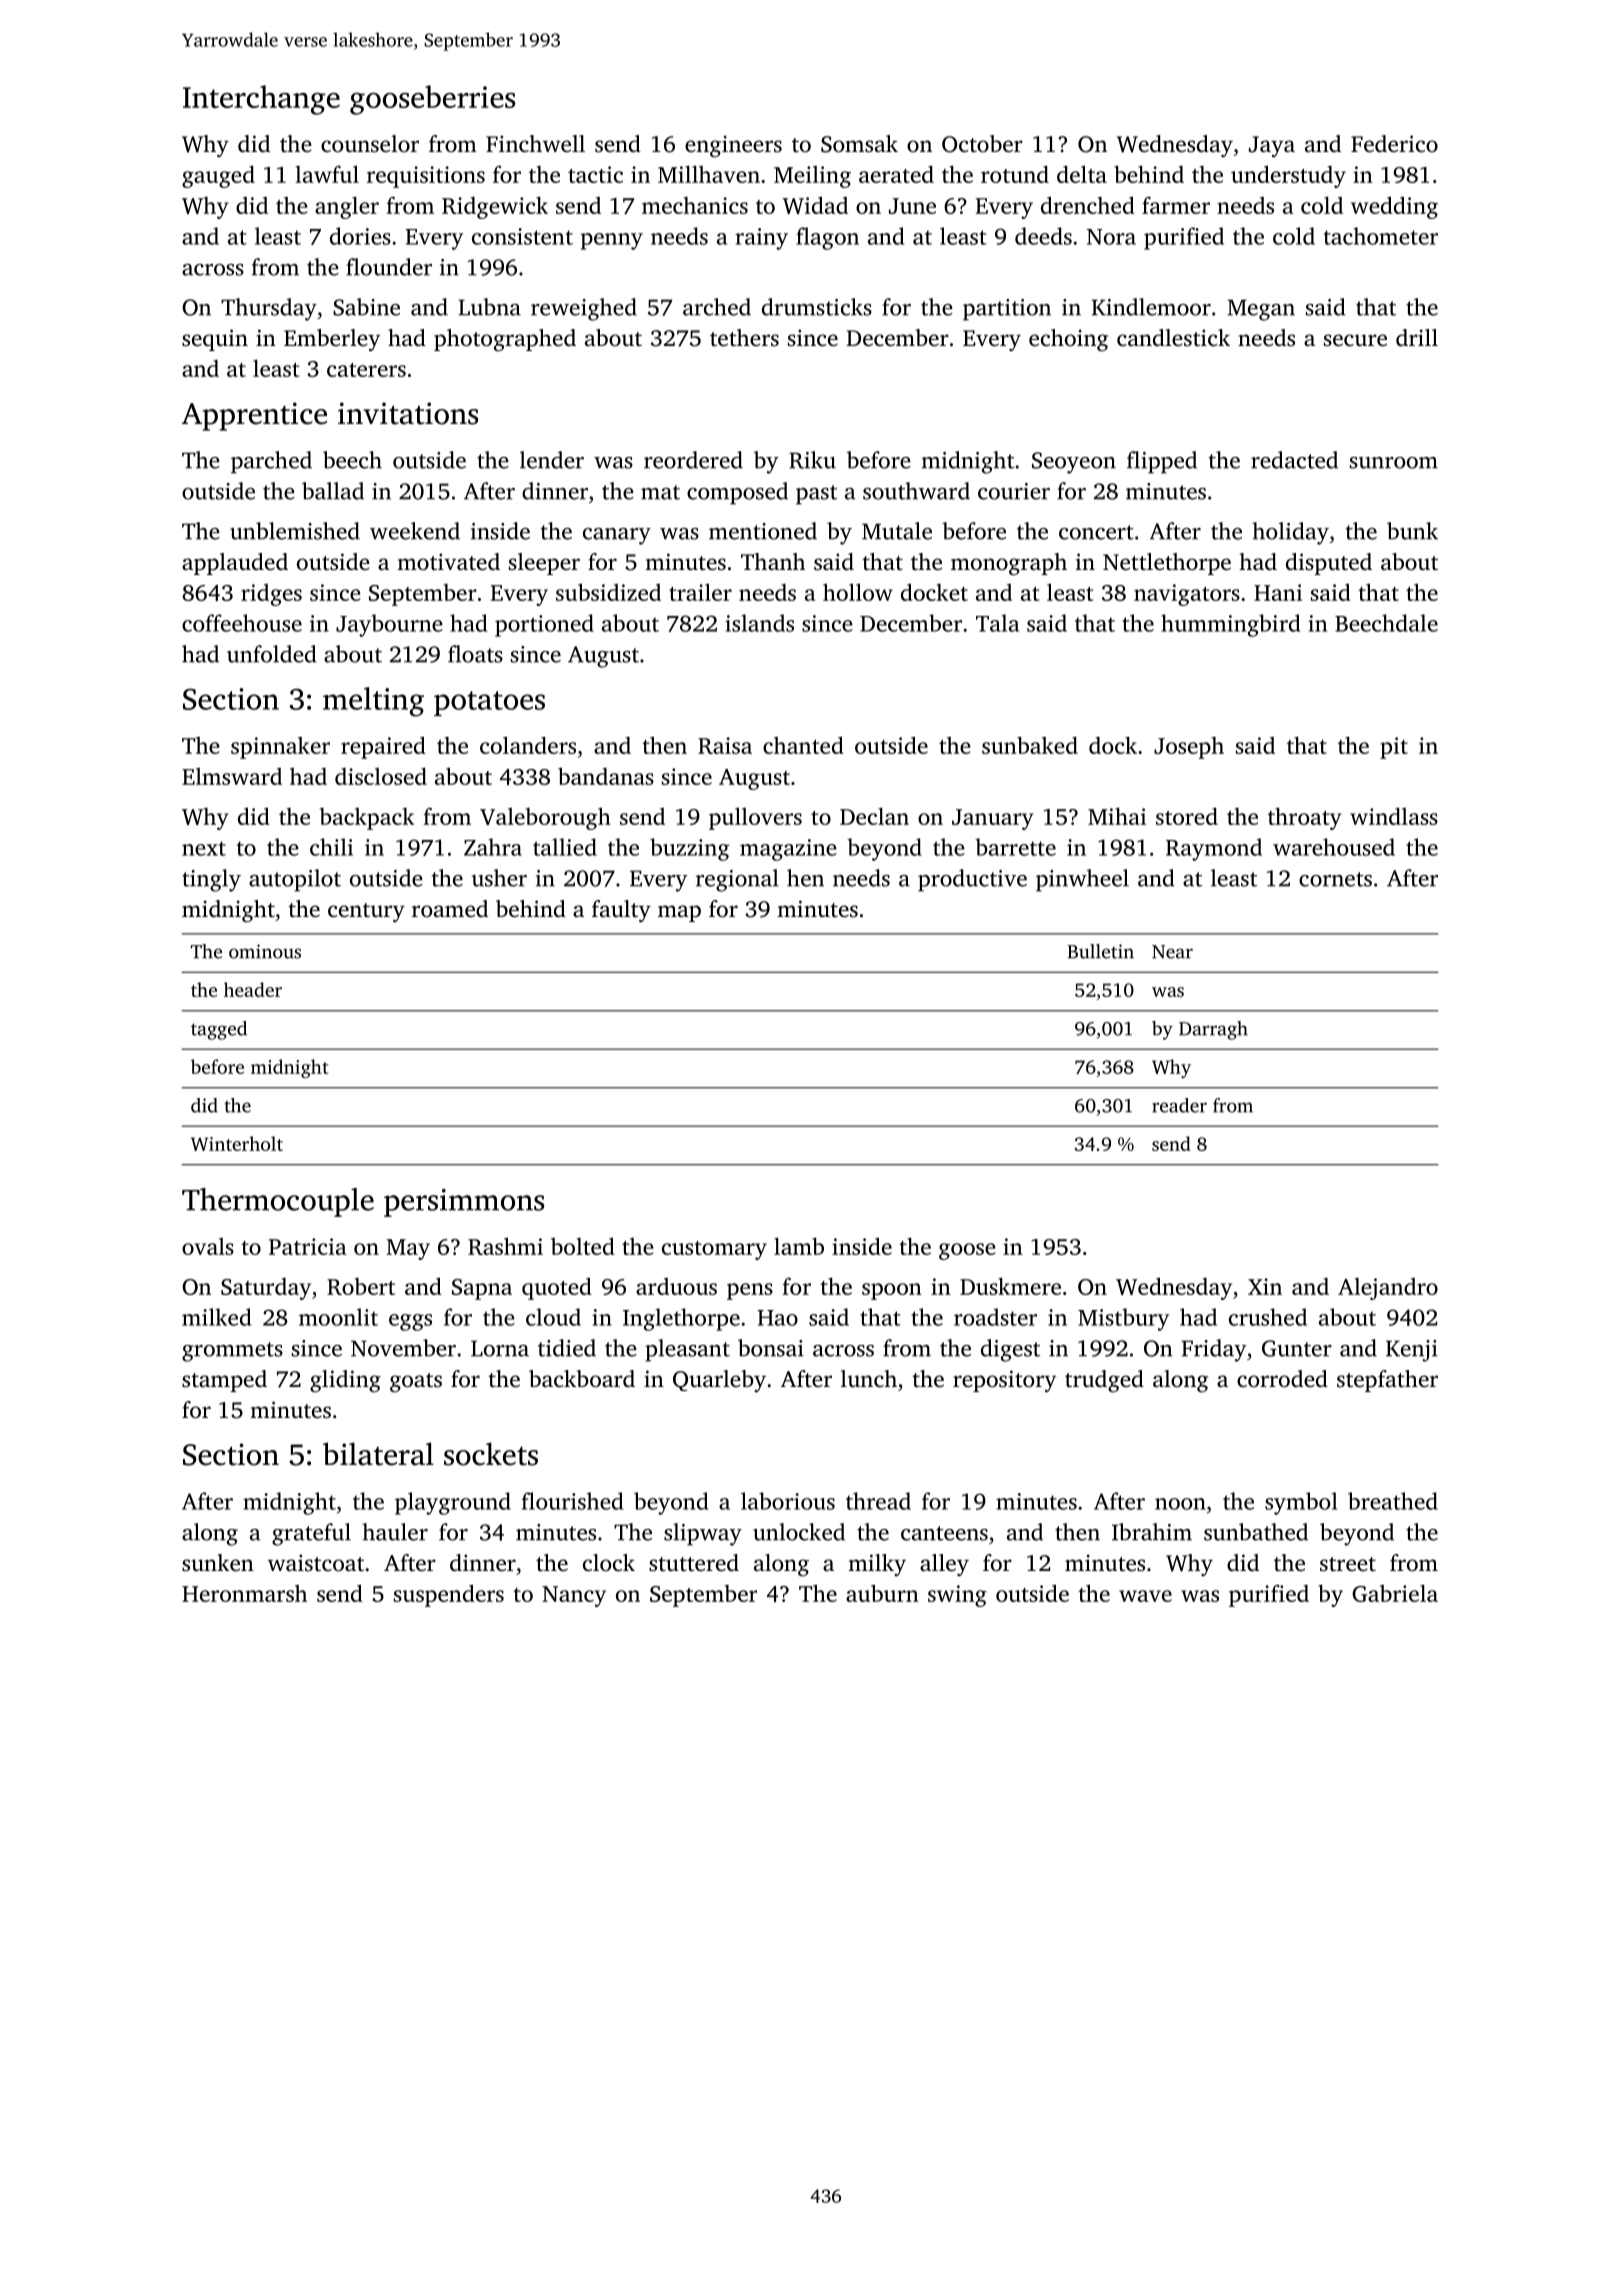 This screenshot has width=1620, height=2292. Describe the element at coordinates (1394, 463) in the screenshot. I see `sunroom` at that location.
